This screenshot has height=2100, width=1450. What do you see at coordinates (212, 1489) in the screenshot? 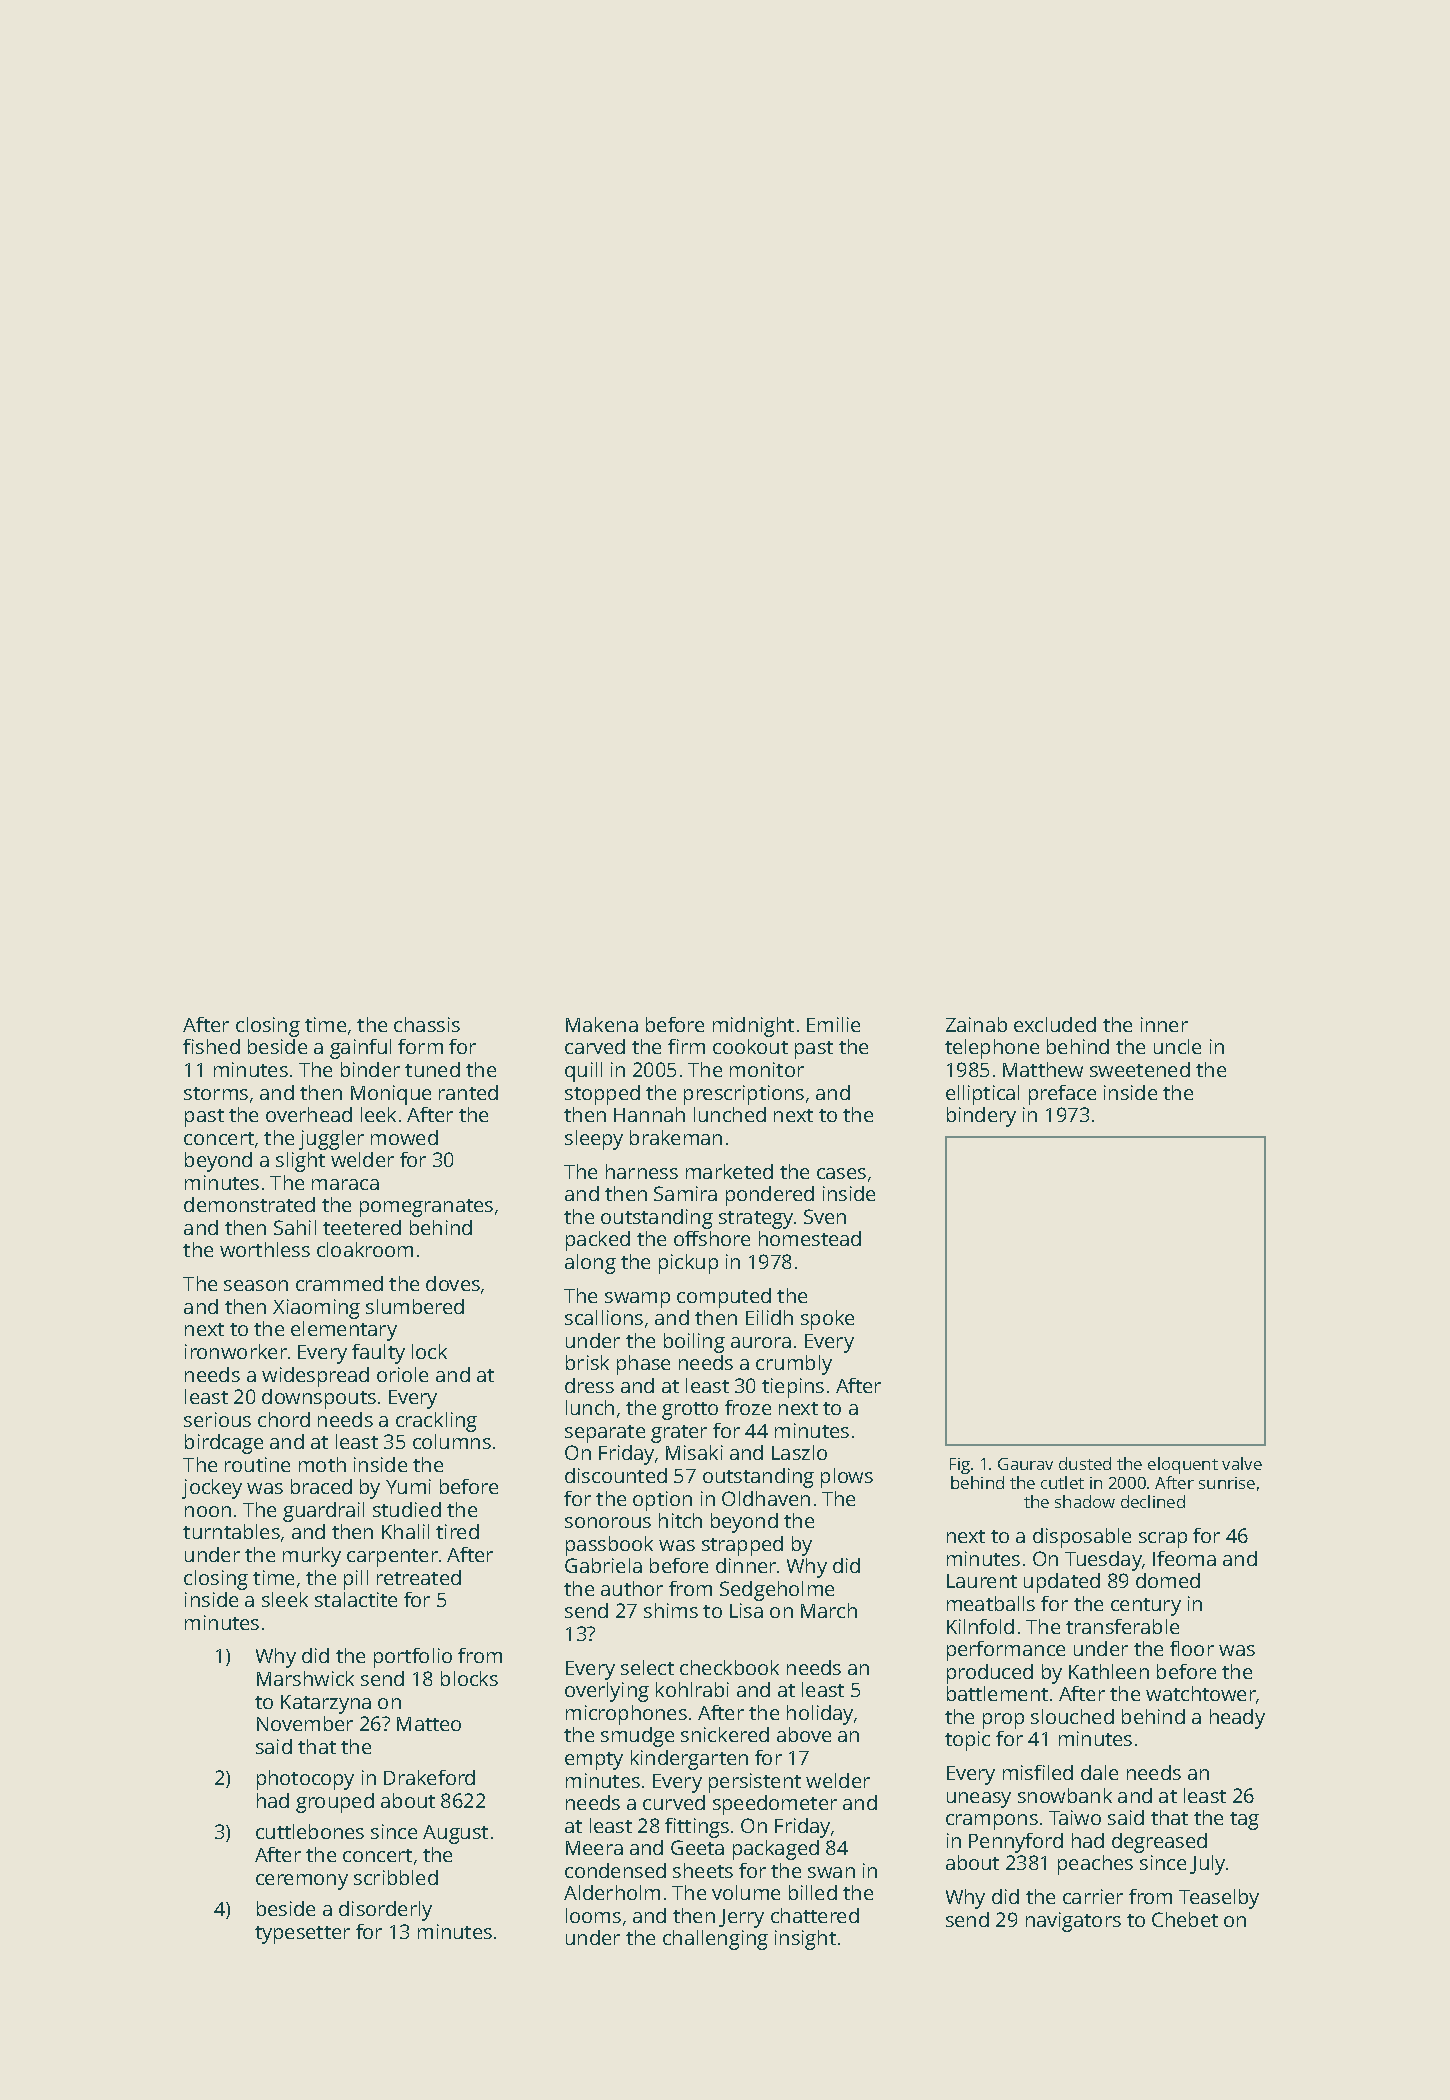
I see `jockey` at bounding box center [212, 1489].
